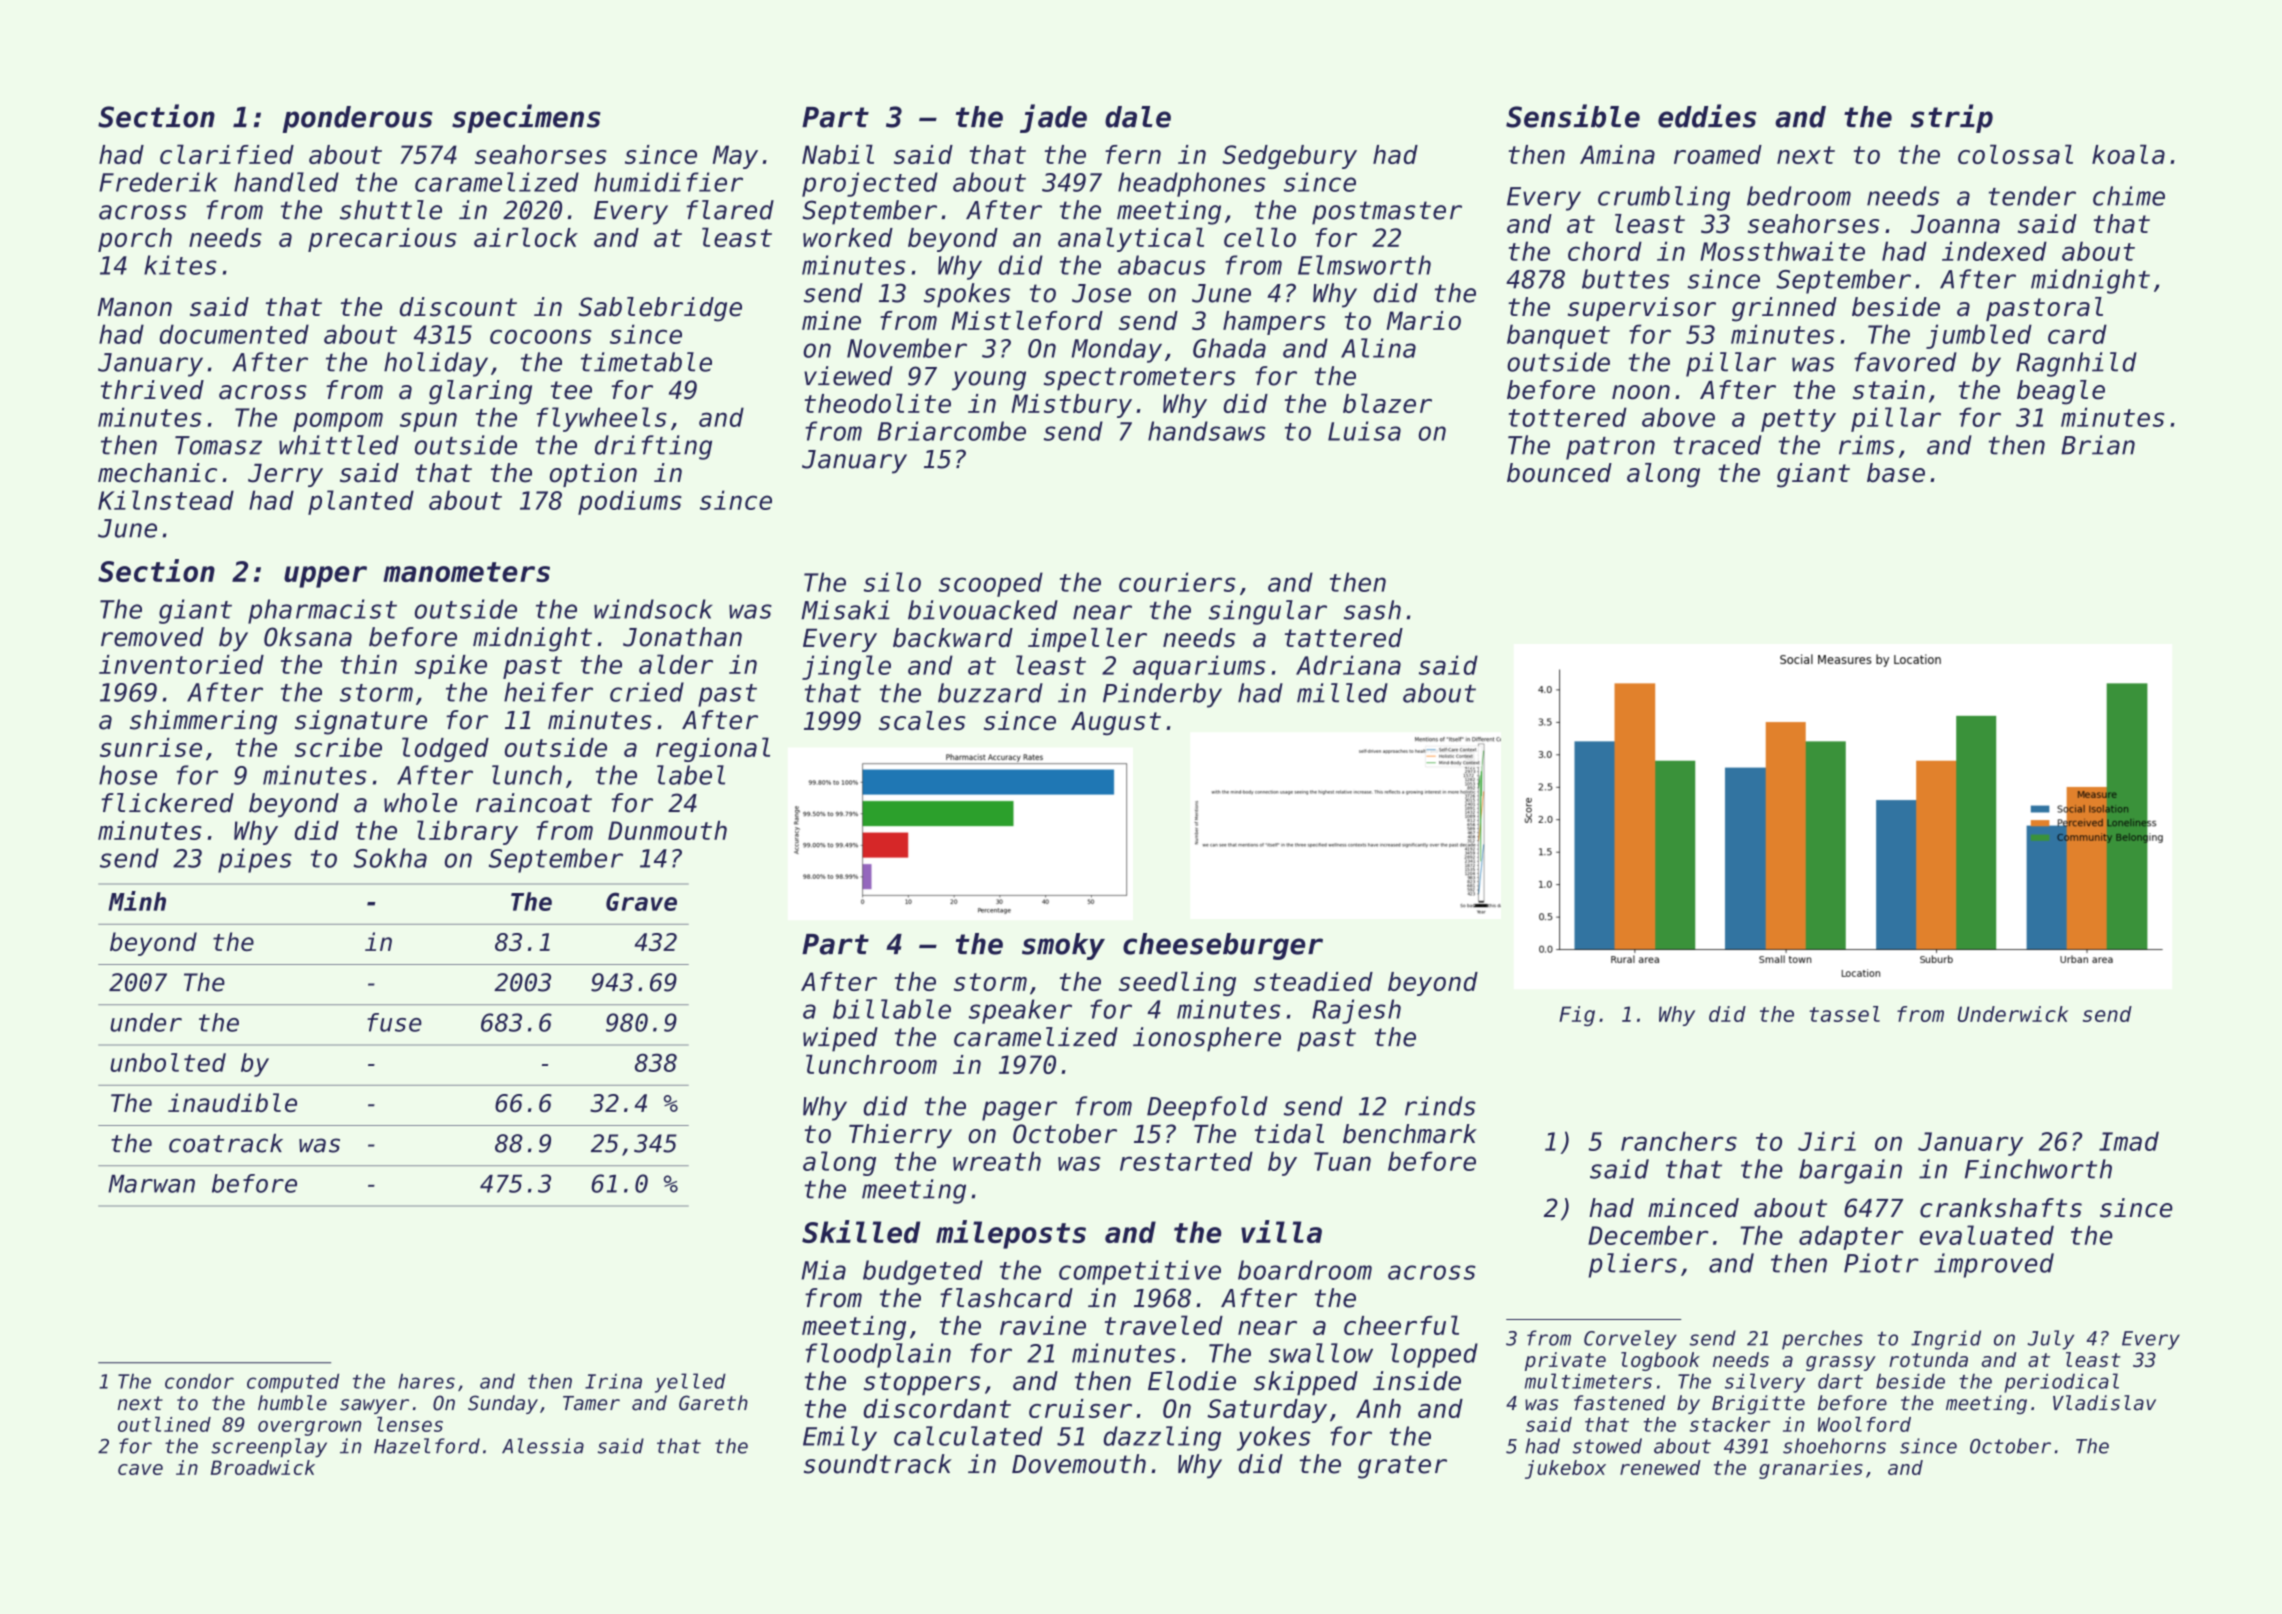 This page has width=2282, height=1614. I want to click on Broadwick, so click(263, 1467).
